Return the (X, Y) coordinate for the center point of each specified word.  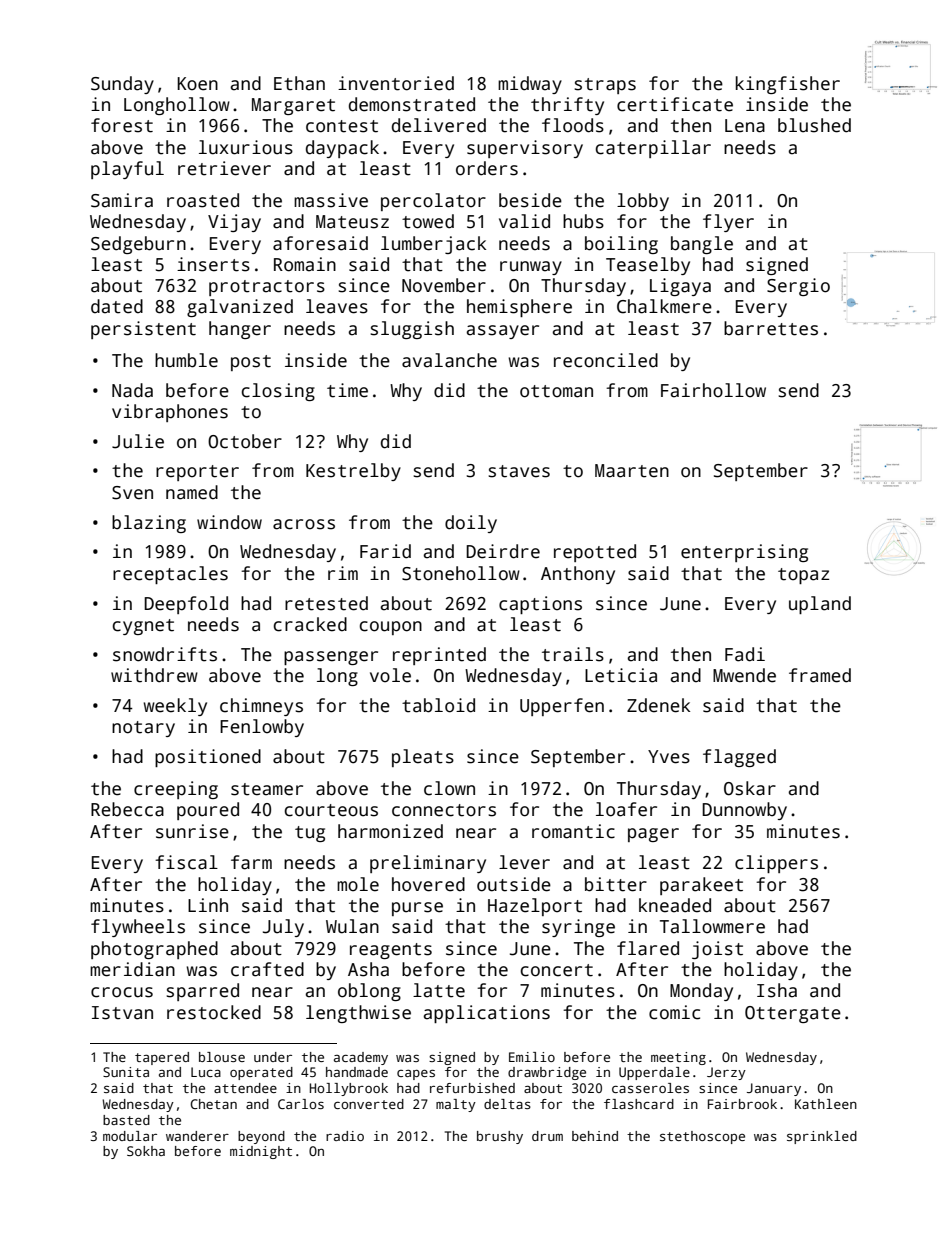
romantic (573, 831)
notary (143, 729)
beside (530, 200)
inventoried (396, 83)
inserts (213, 264)
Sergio (798, 287)
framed (820, 675)
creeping (176, 790)
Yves (669, 757)
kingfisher (788, 85)
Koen (197, 84)
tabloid (438, 705)
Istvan (122, 1013)
